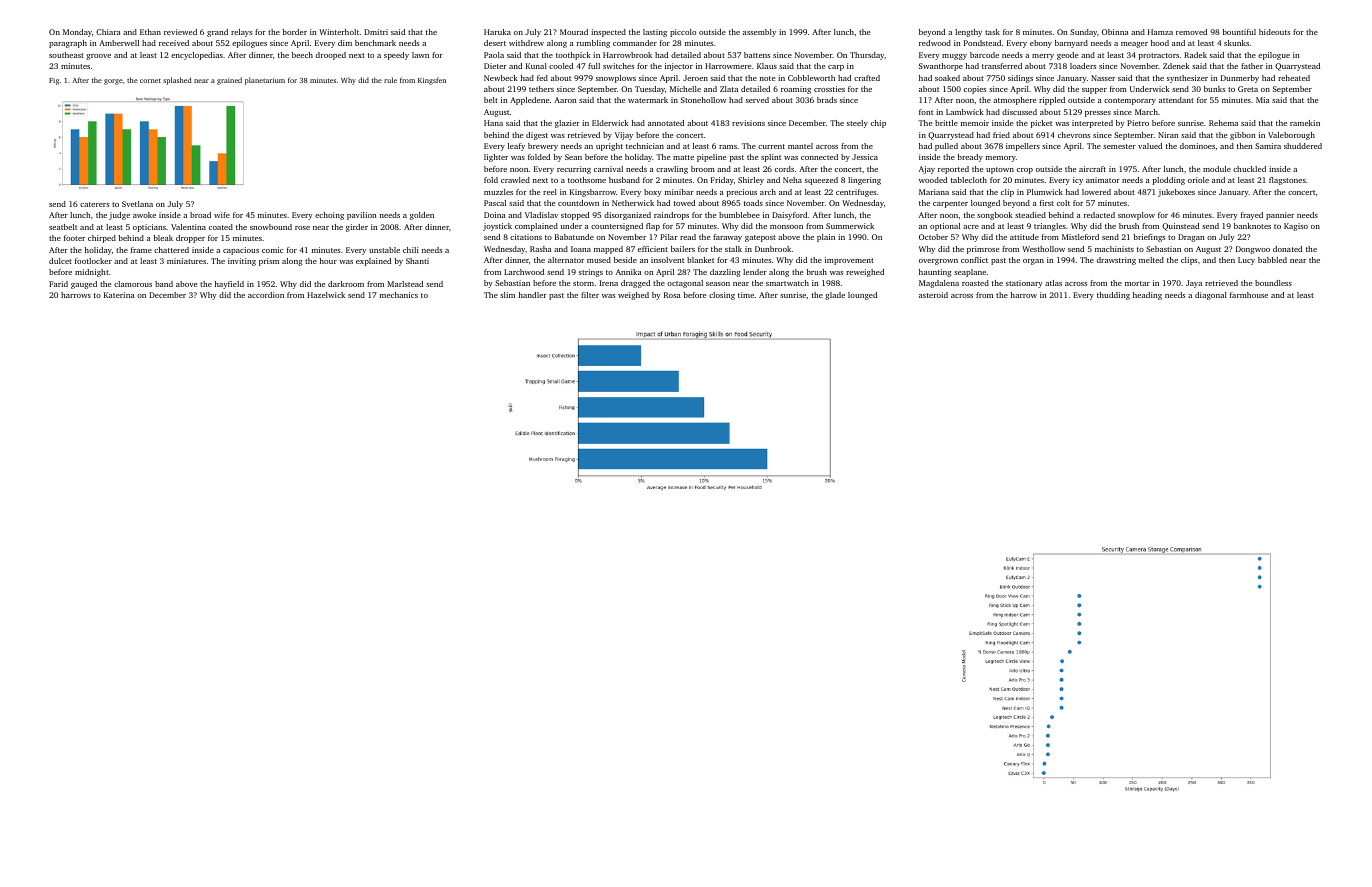  Describe the element at coordinates (679, 67) in the page. I see `injector` at that location.
